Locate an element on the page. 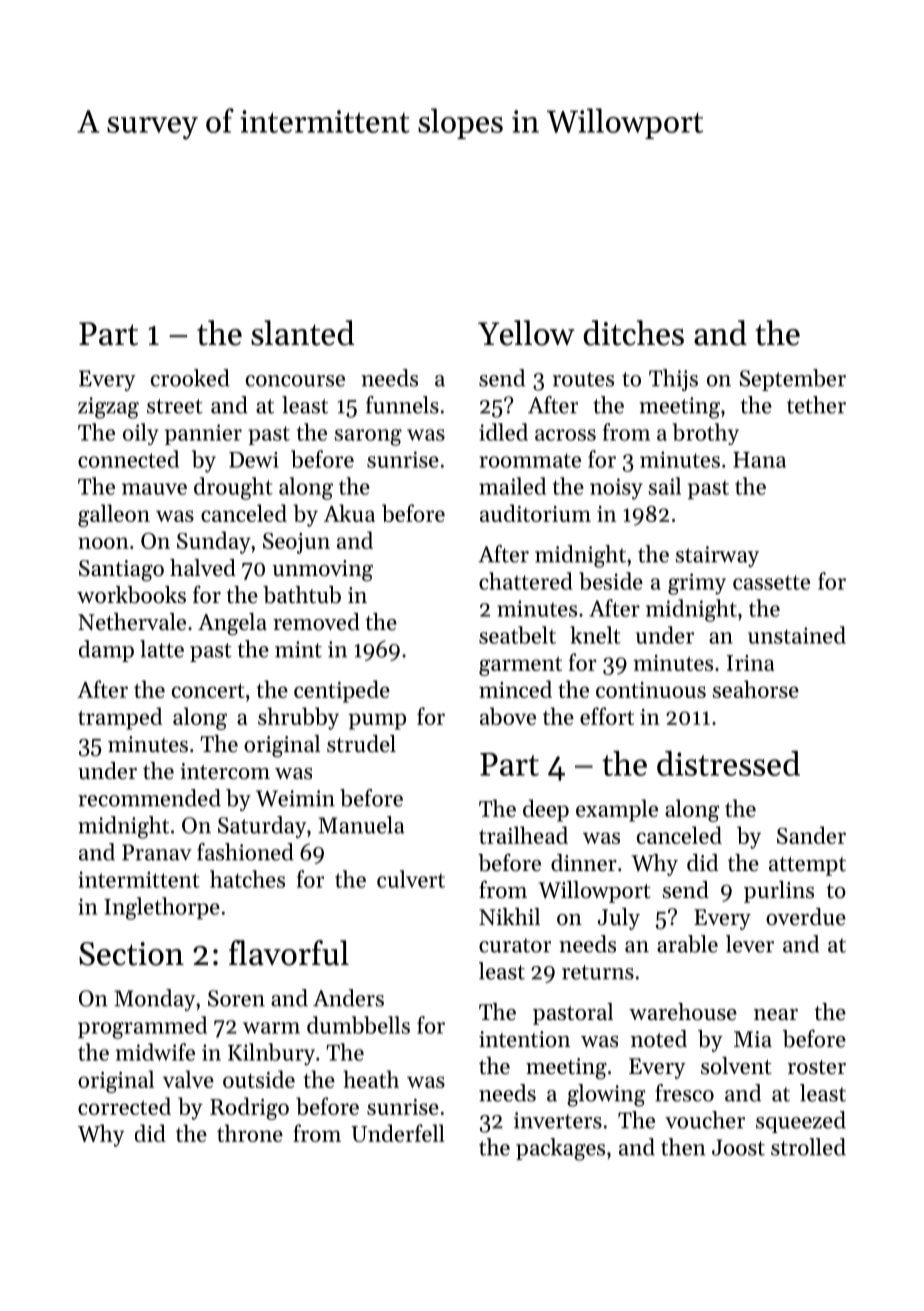  recommended is located at coordinates (149, 798).
